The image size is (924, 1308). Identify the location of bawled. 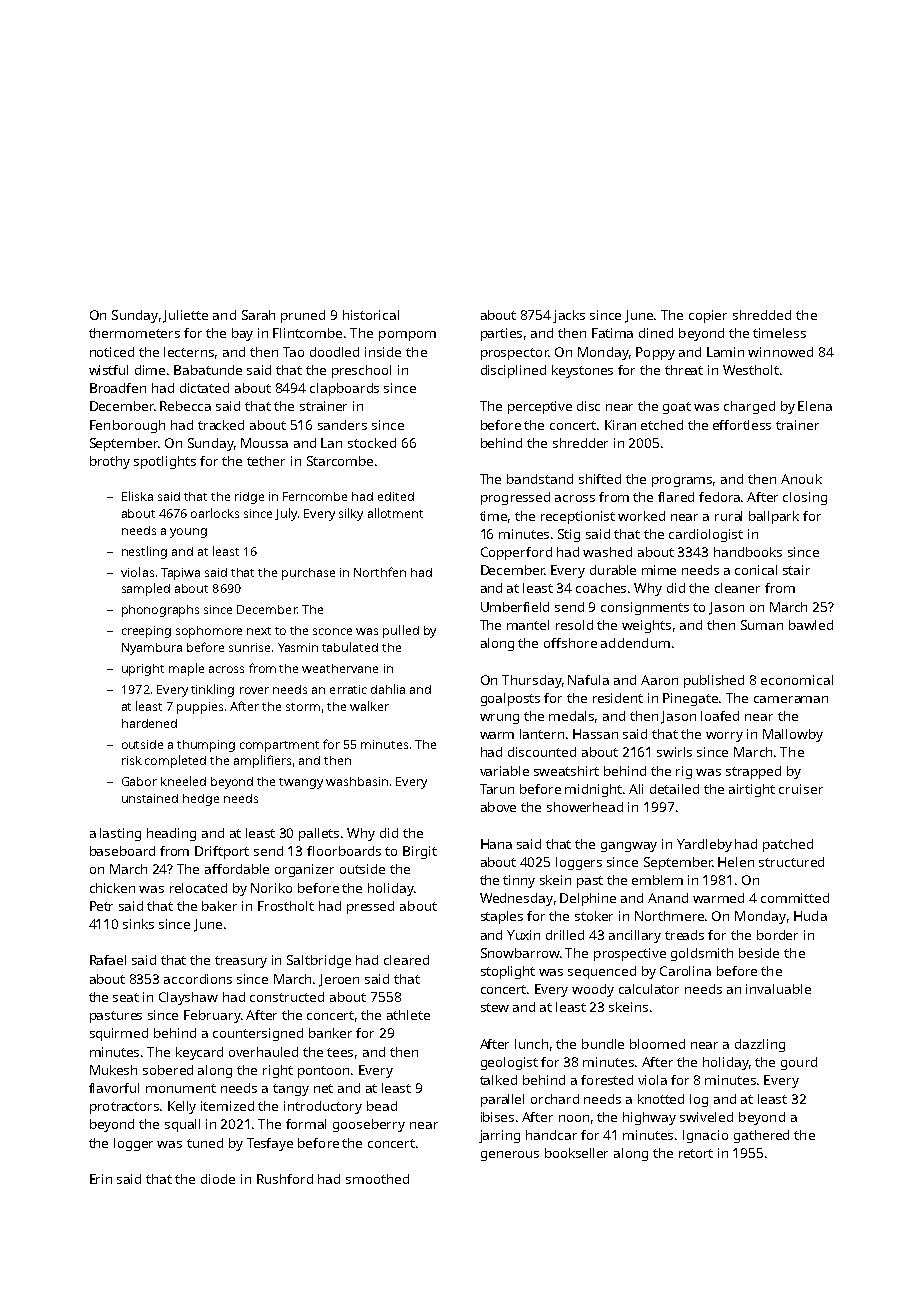
(811, 625).
